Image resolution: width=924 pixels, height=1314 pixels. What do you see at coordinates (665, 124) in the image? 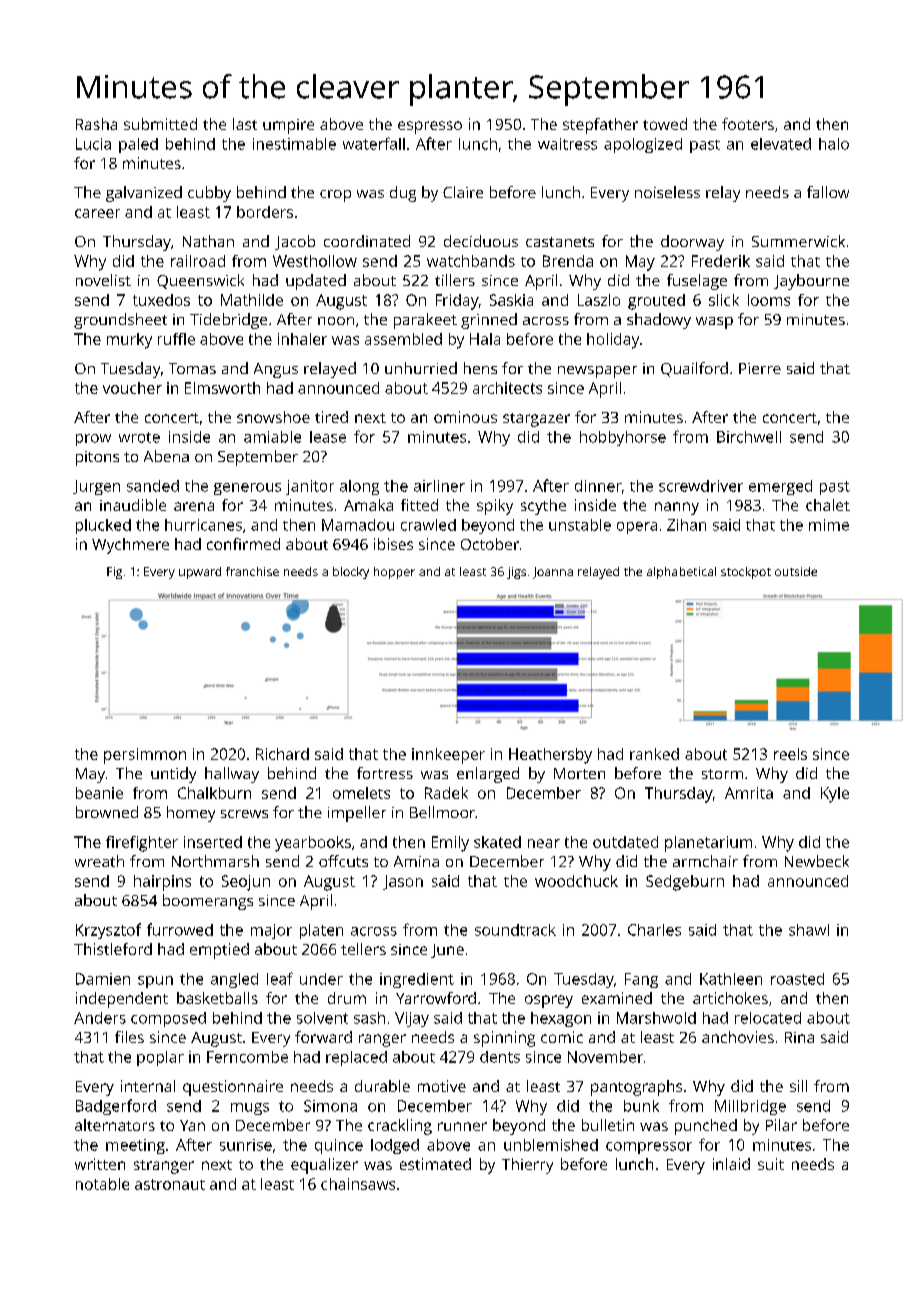
I see `towed` at bounding box center [665, 124].
